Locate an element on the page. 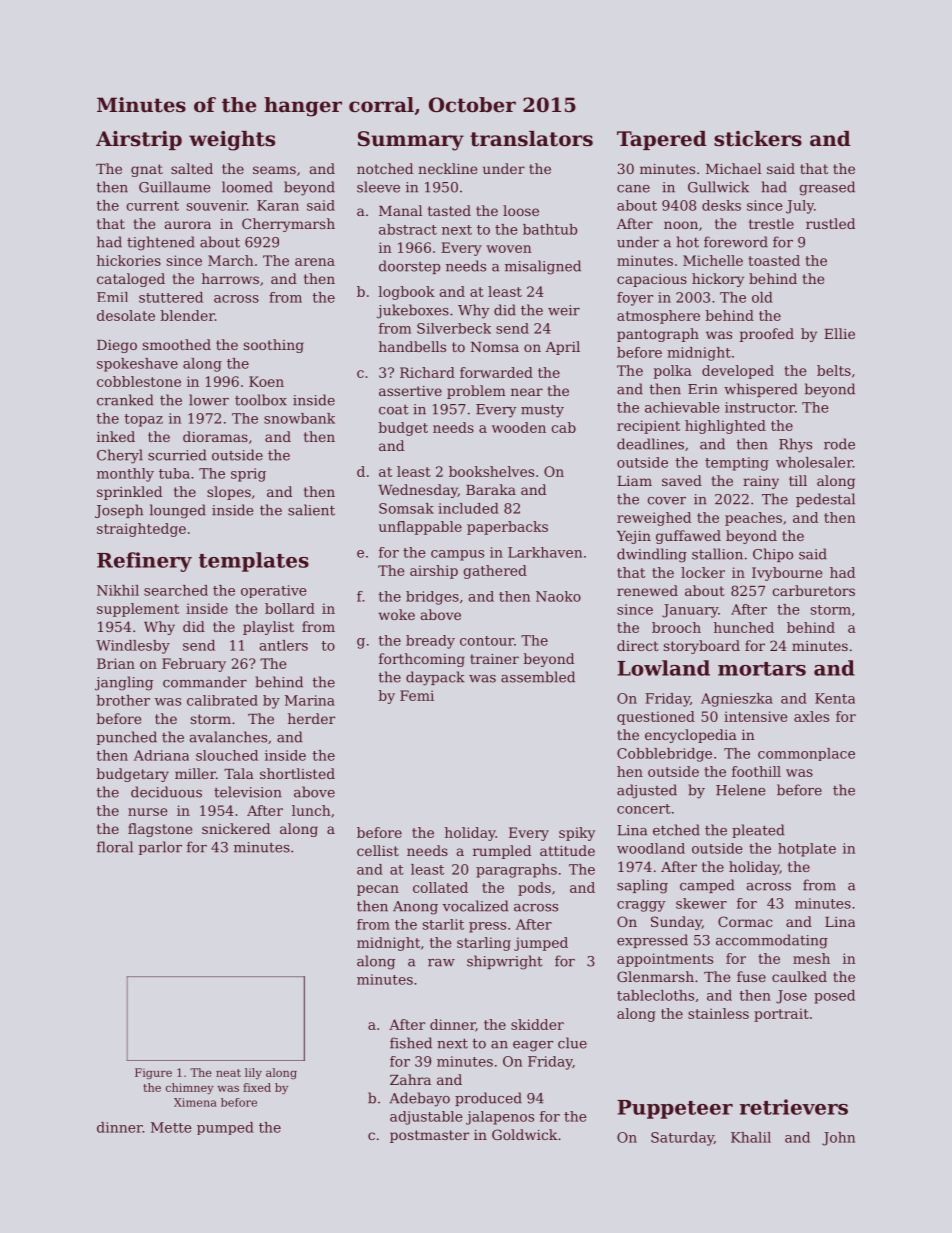  seams is located at coordinates (274, 170).
